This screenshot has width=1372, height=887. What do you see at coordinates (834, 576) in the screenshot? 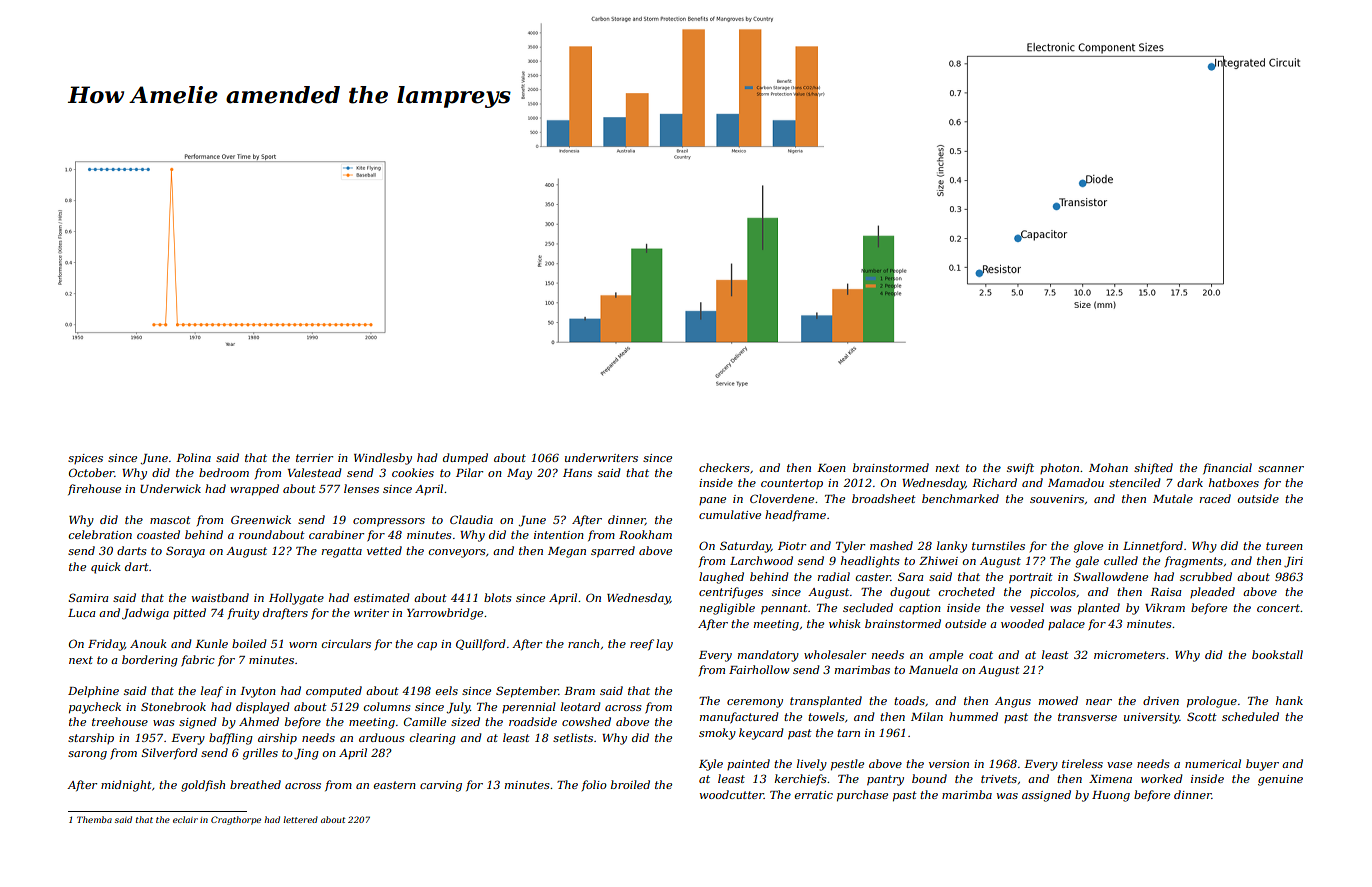
I see `radial` at bounding box center [834, 576].
